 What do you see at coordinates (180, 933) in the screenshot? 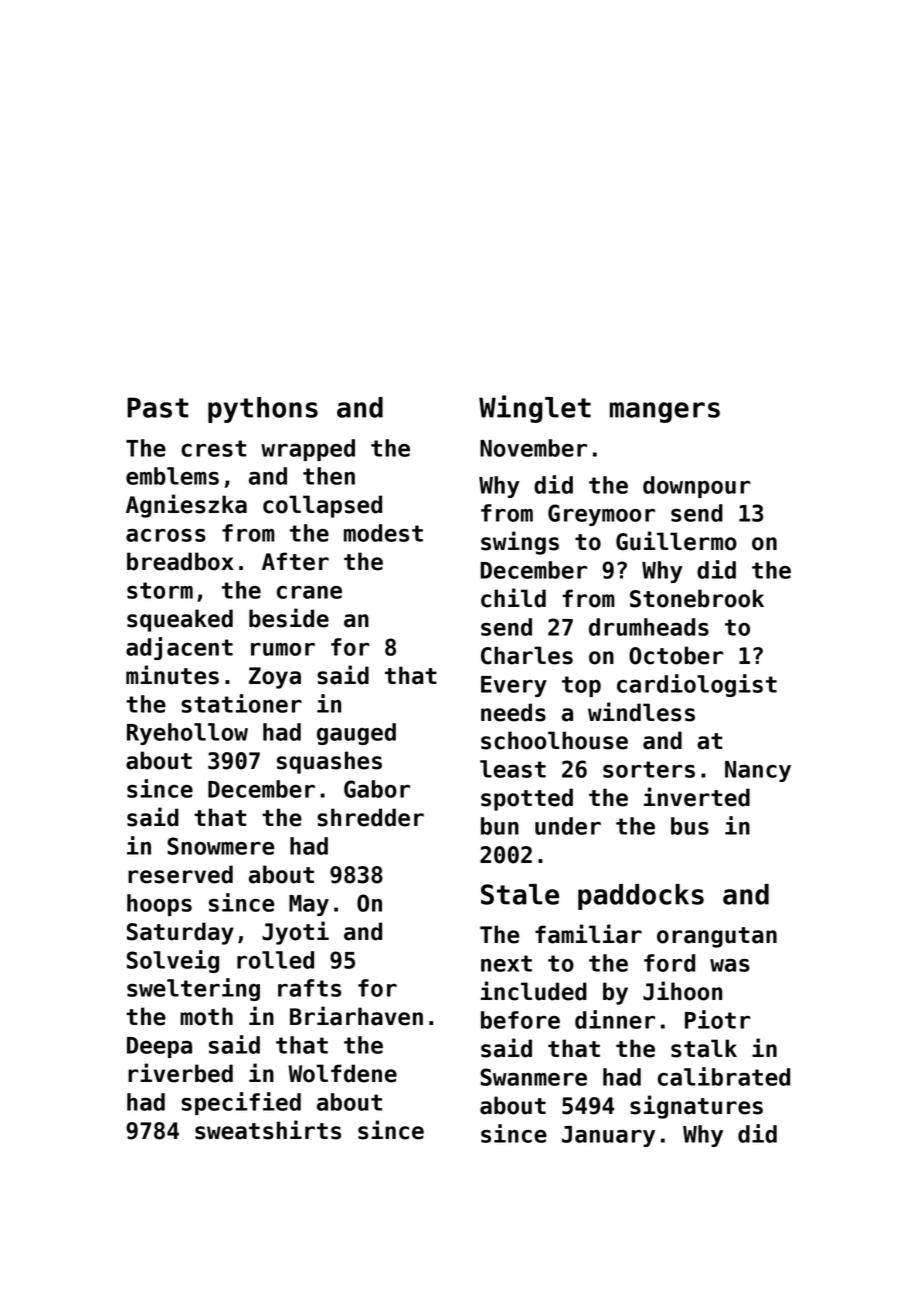
I see `Saturday` at bounding box center [180, 933].
